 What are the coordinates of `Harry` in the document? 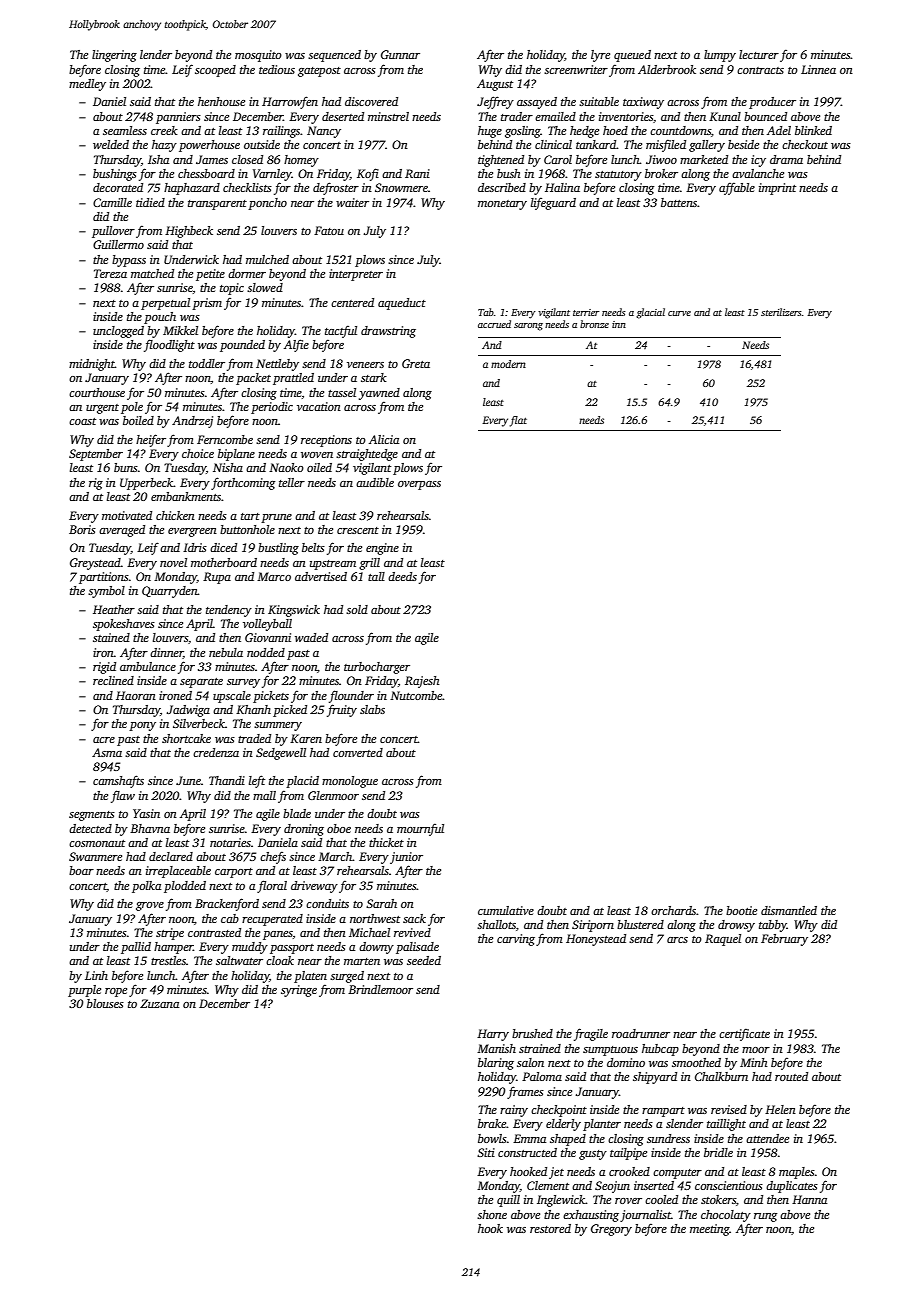 It's located at (493, 1035).
